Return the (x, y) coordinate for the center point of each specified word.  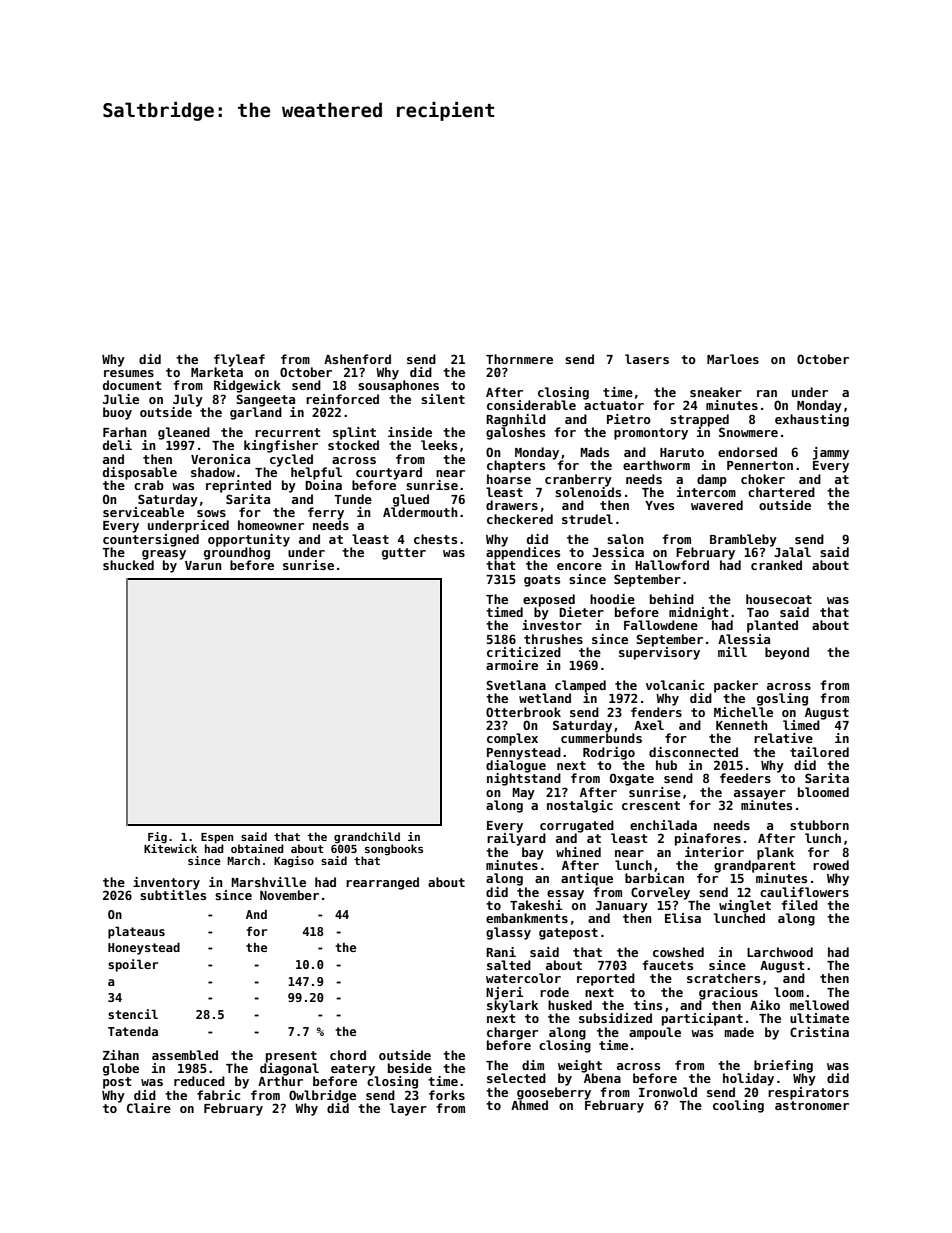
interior (714, 852)
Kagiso (294, 862)
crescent (651, 805)
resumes (129, 373)
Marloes (733, 359)
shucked (128, 565)
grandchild (367, 837)
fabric (218, 1095)
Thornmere (519, 359)
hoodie (612, 599)
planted (772, 626)
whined (578, 852)
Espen (217, 838)
